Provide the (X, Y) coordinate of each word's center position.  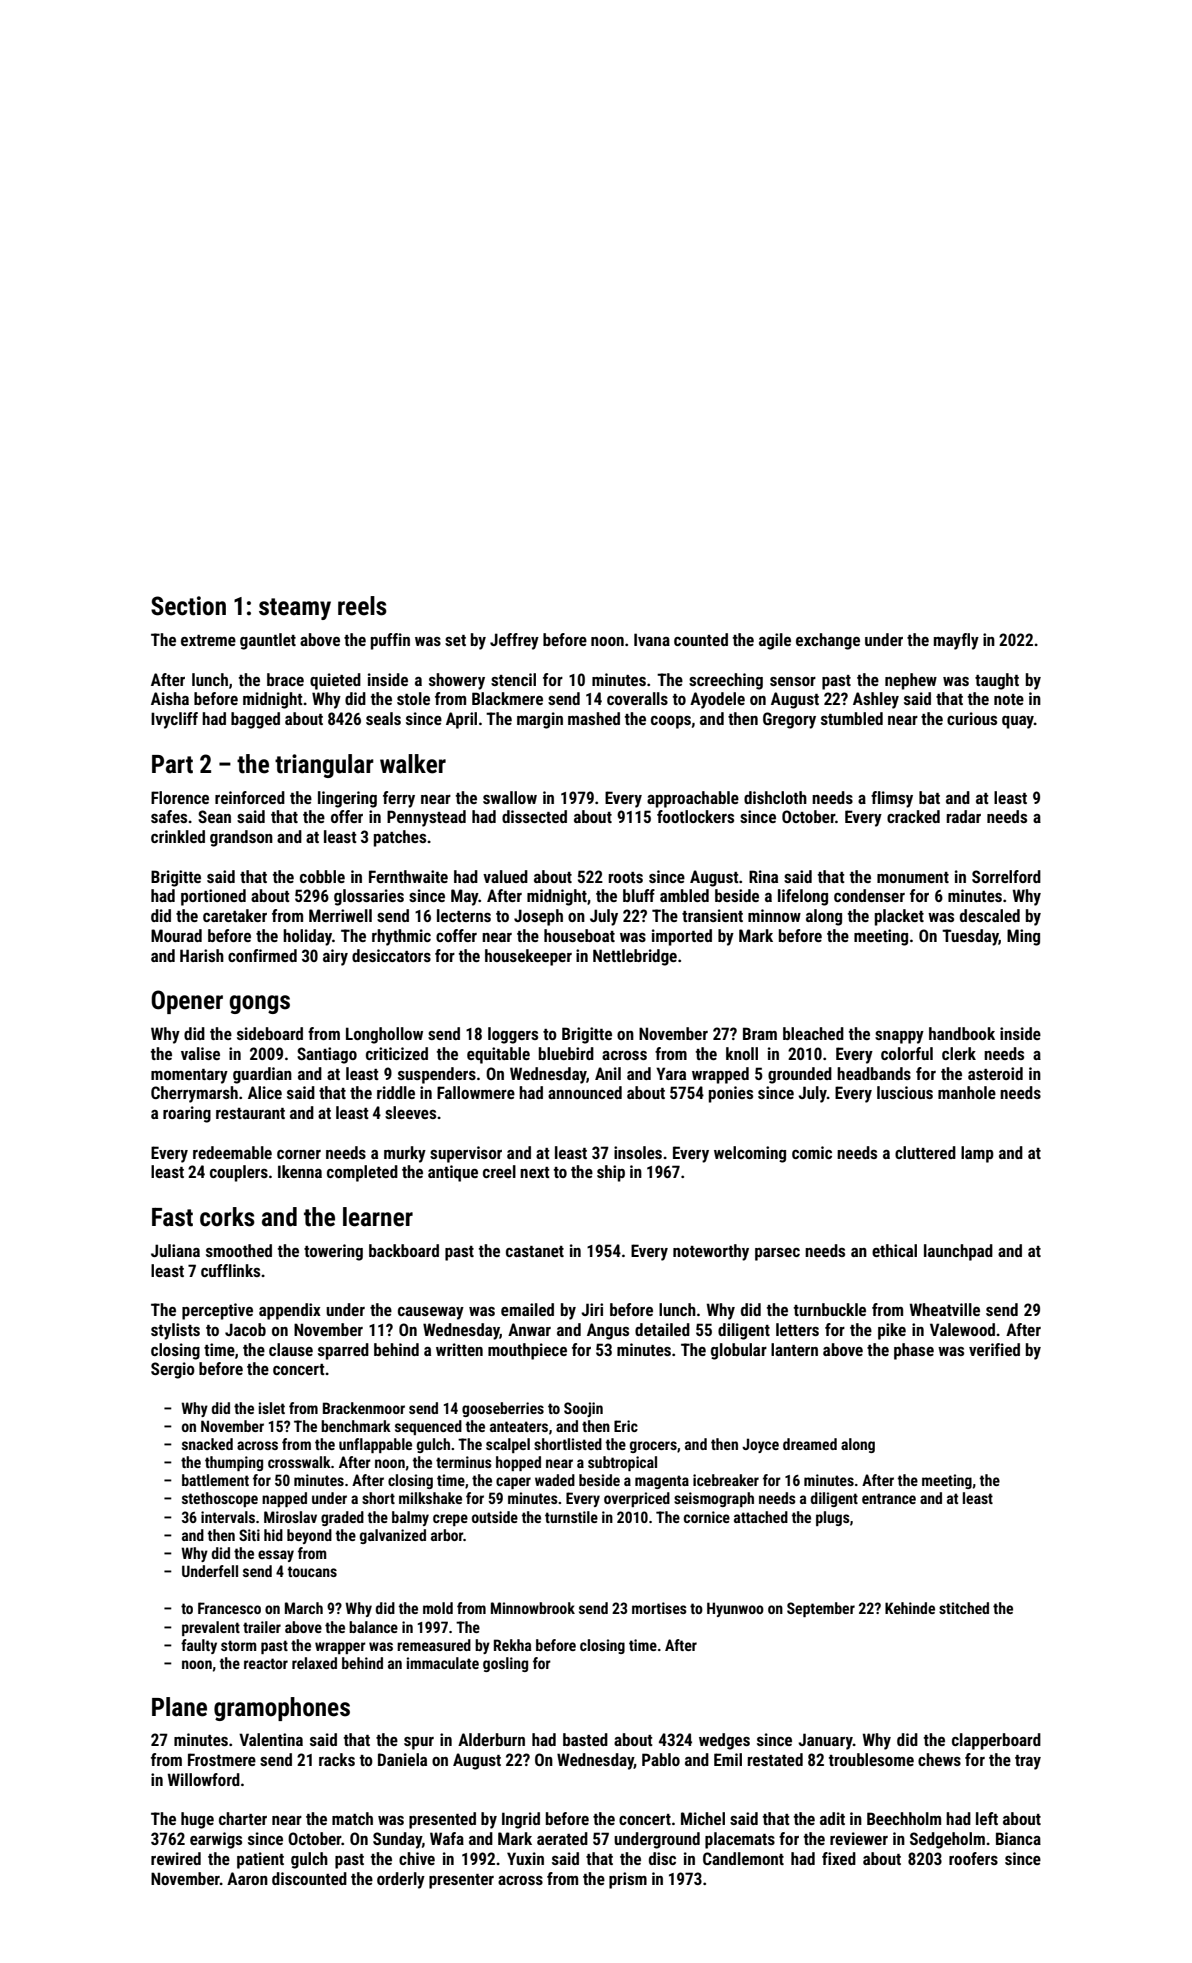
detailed (662, 1329)
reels (362, 606)
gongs (259, 1004)
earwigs (216, 1840)
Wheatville (944, 1309)
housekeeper (528, 957)
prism (628, 1880)
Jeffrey (514, 641)
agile (775, 641)
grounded (800, 1075)
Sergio (173, 1370)
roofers (973, 1858)
